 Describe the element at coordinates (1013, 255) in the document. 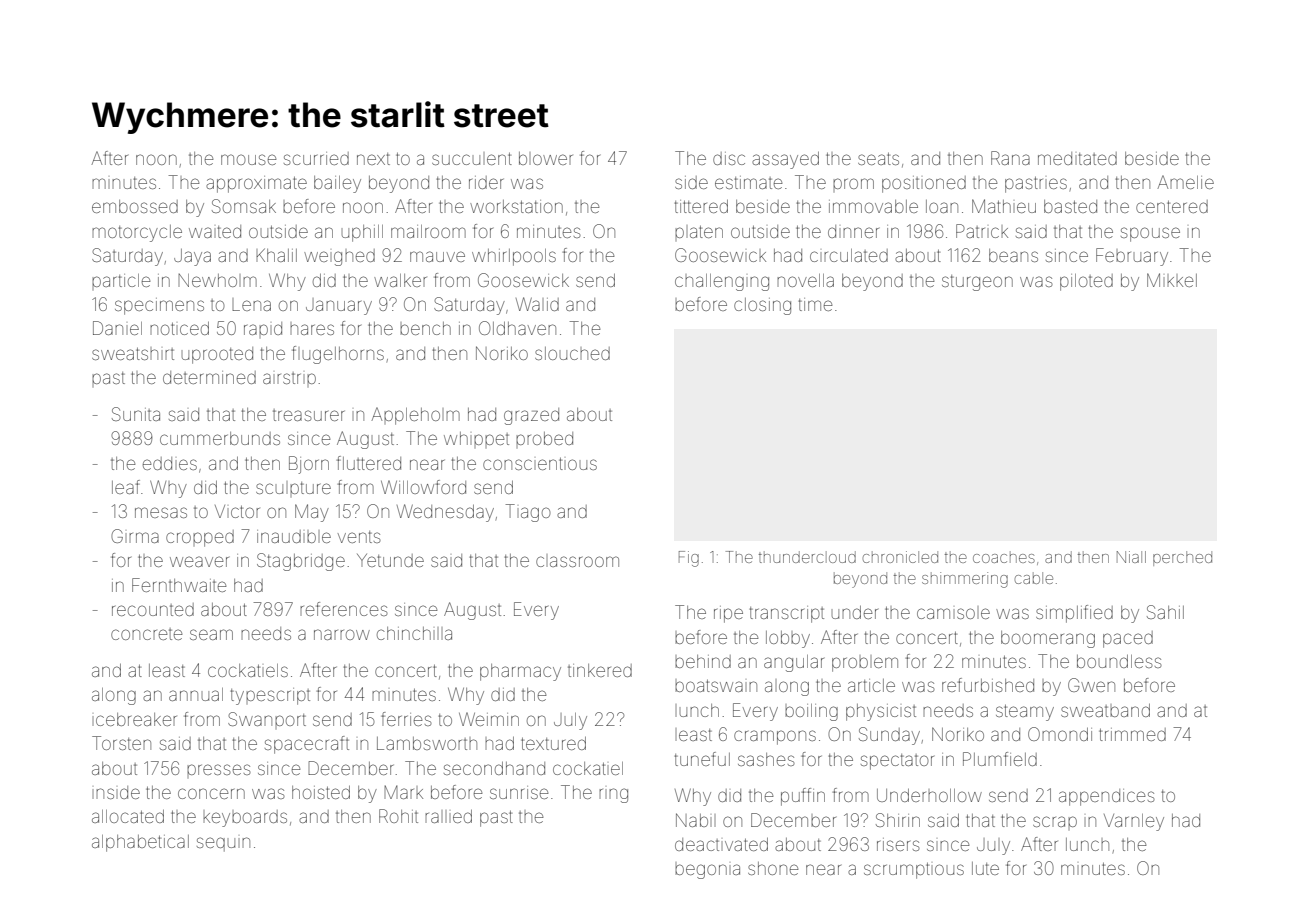

I see `beans` at that location.
